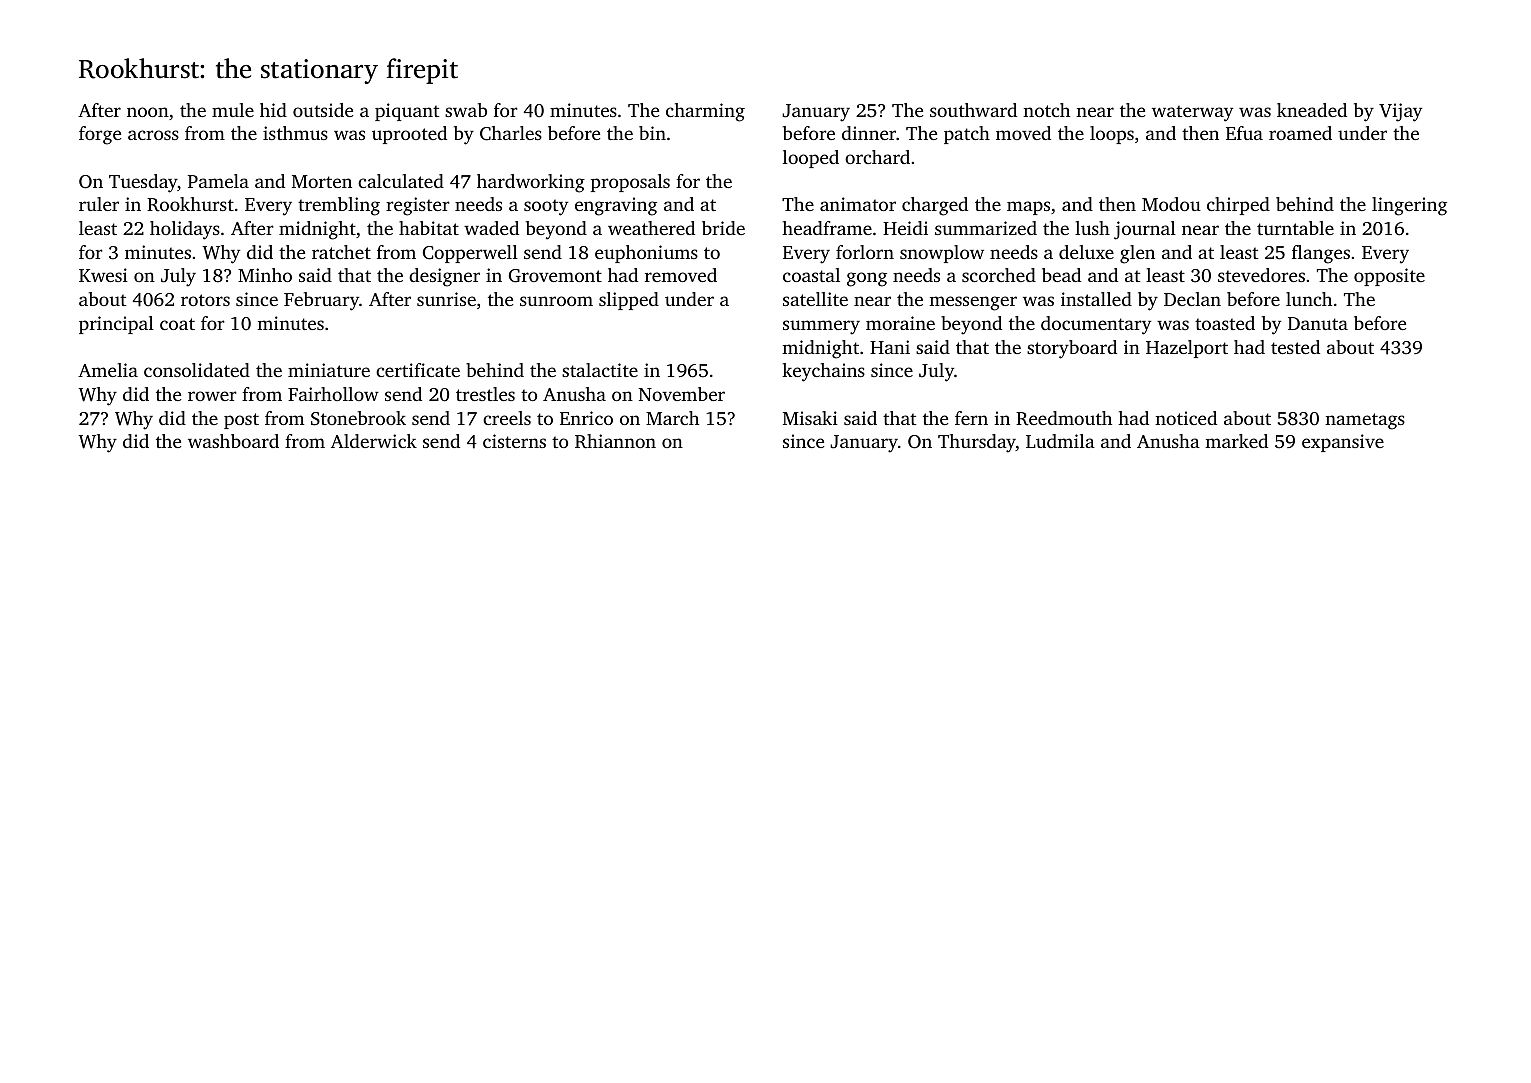  What do you see at coordinates (148, 112) in the image?
I see `noon` at bounding box center [148, 112].
